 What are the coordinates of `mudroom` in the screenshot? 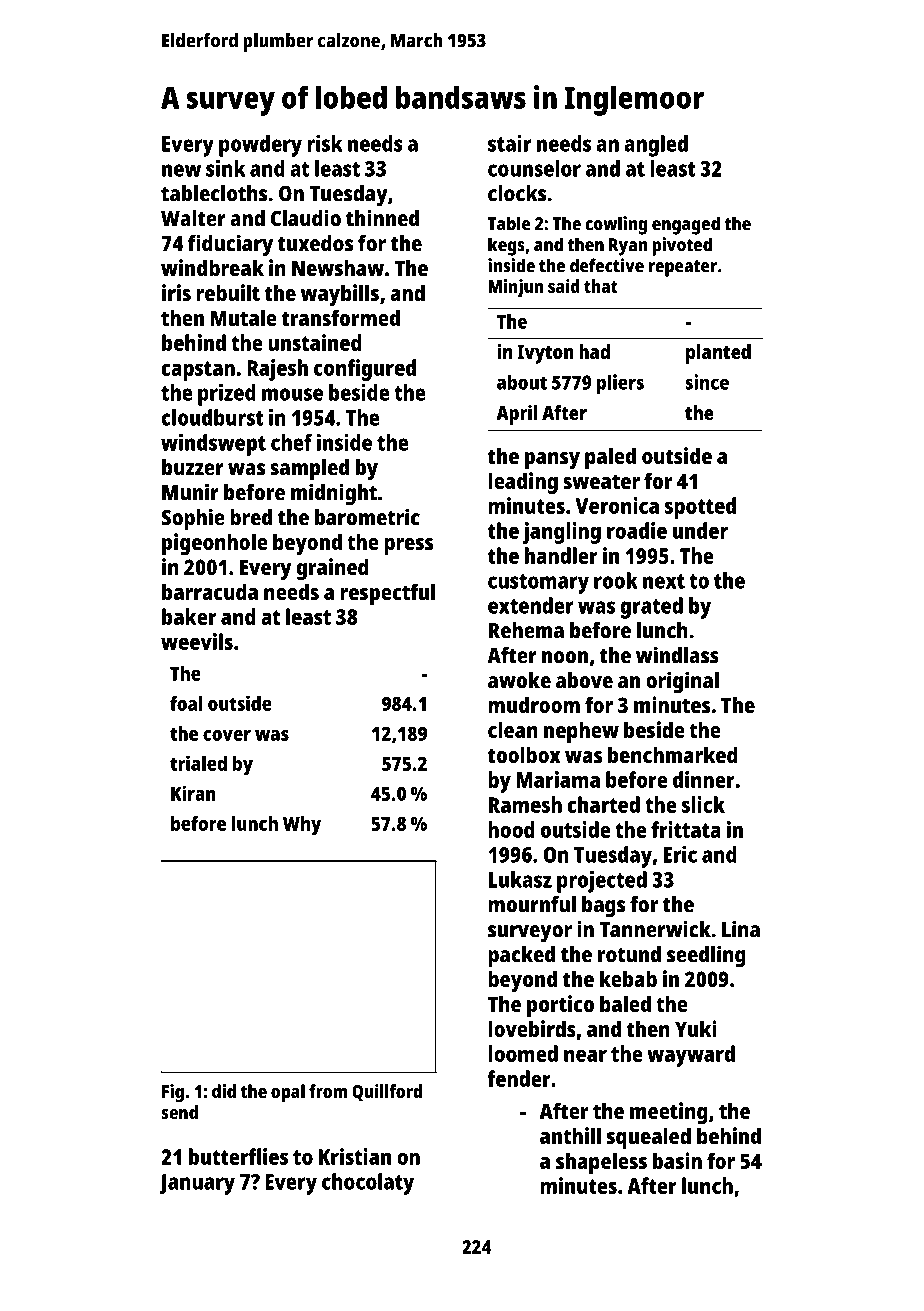 It's located at (534, 704).
